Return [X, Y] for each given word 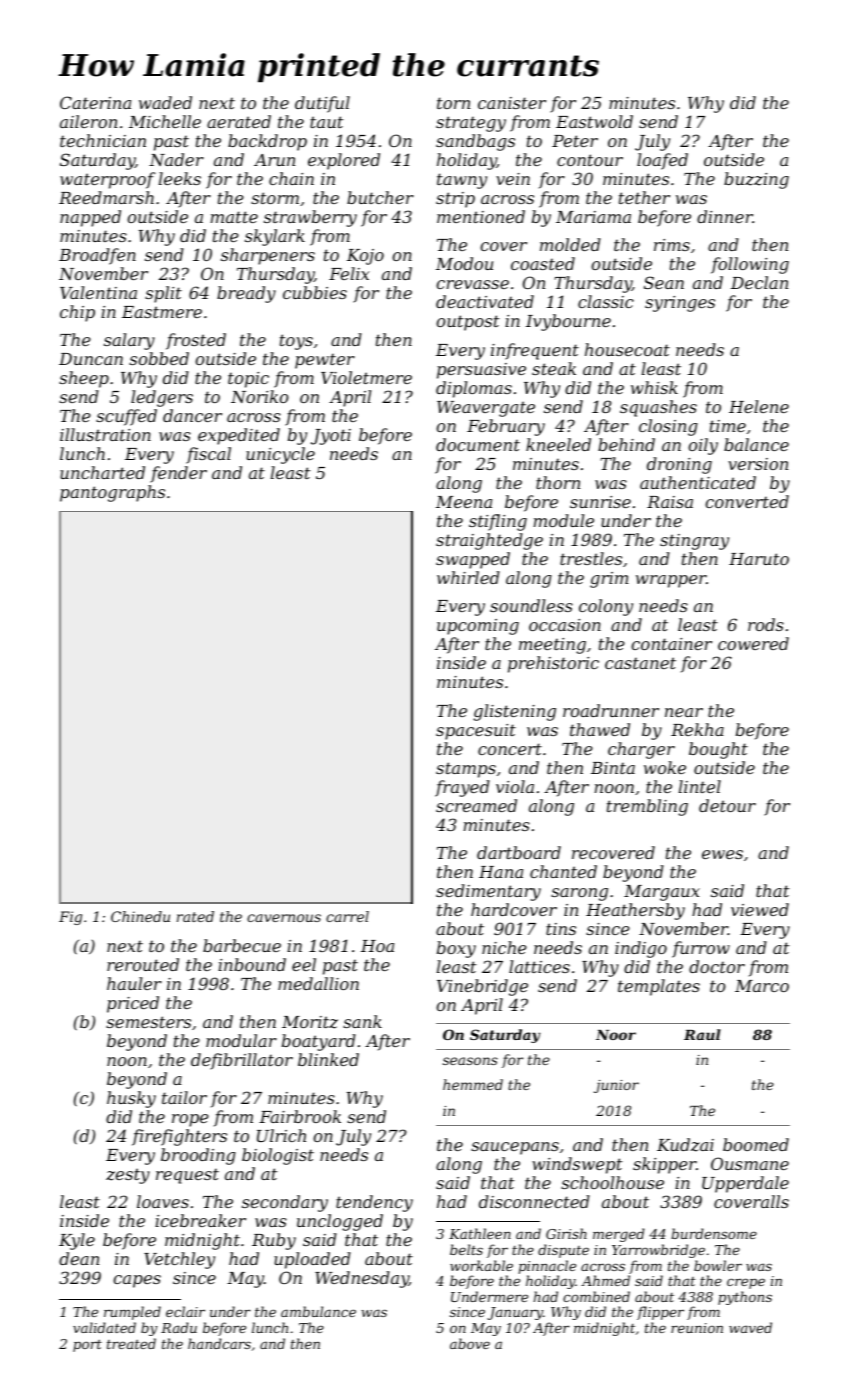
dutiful [322, 104]
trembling [647, 807]
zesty [128, 1176]
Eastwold [594, 121]
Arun [274, 160]
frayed [462, 788]
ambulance [318, 1311]
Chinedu [140, 916]
